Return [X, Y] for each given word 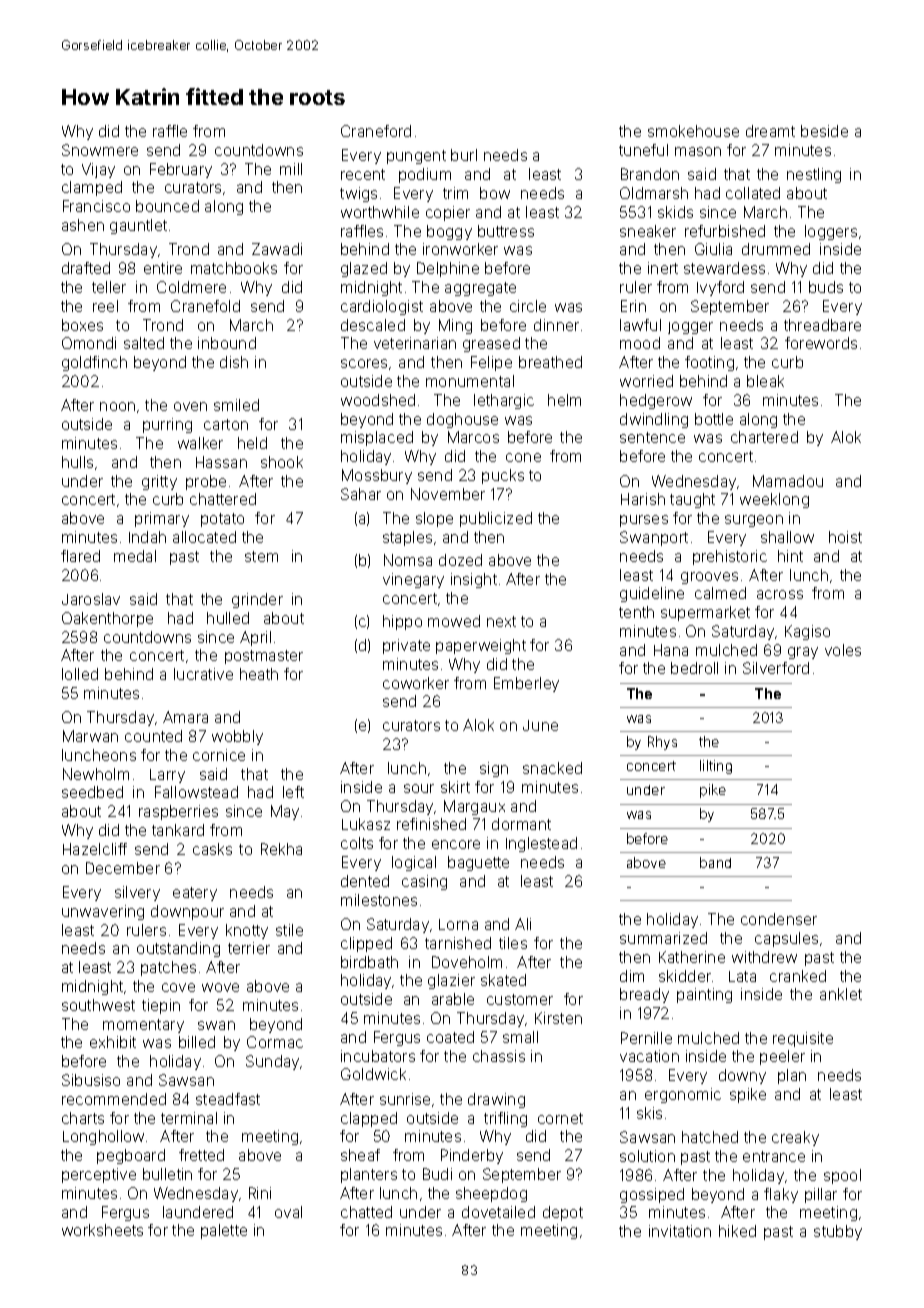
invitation [680, 1231]
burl [464, 155]
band [715, 862]
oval [288, 1212]
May [285, 812]
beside [824, 131]
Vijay [98, 170]
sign [494, 769]
